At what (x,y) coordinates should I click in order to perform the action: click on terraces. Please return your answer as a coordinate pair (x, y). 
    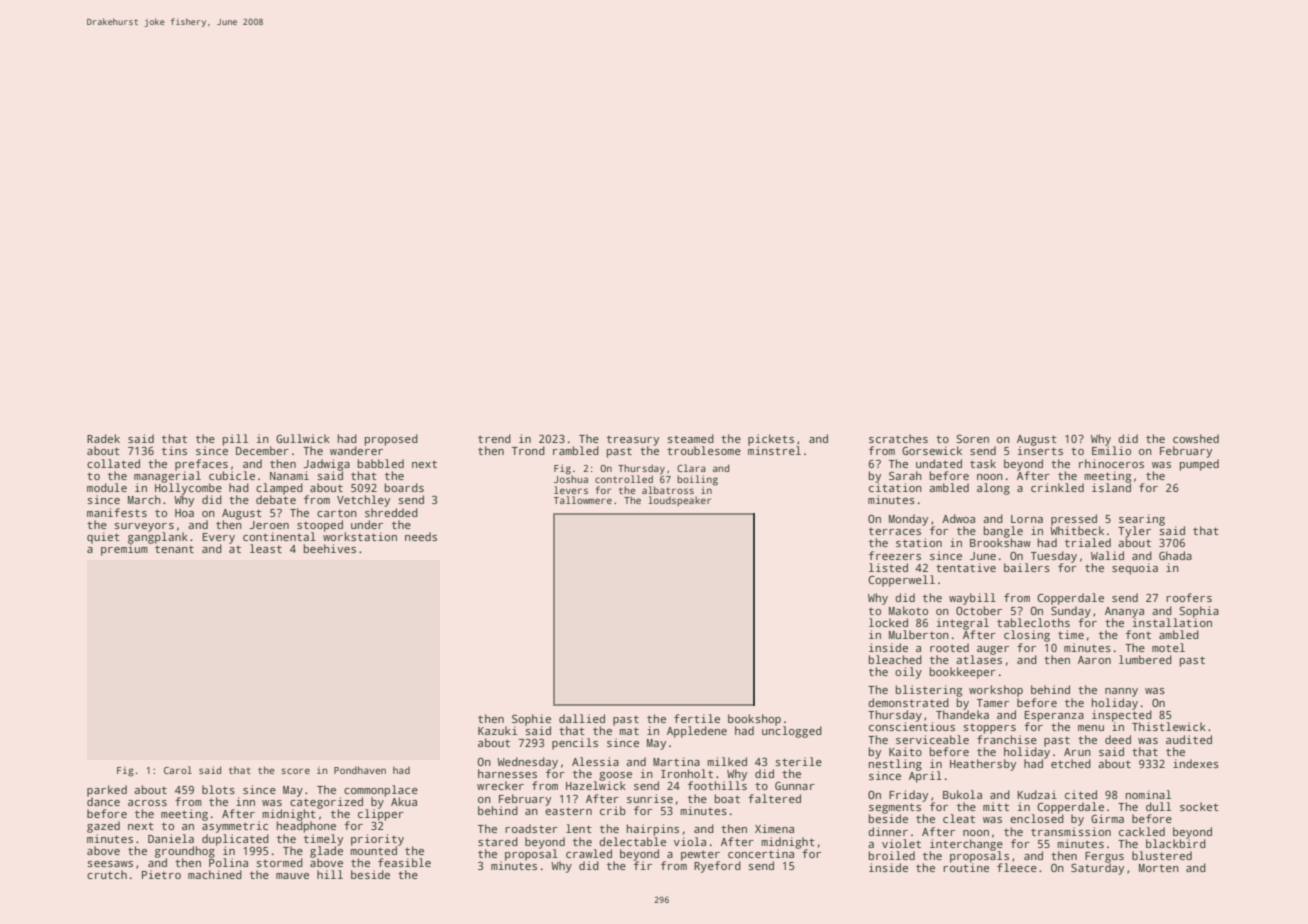
    Looking at the image, I should click on (895, 531).
